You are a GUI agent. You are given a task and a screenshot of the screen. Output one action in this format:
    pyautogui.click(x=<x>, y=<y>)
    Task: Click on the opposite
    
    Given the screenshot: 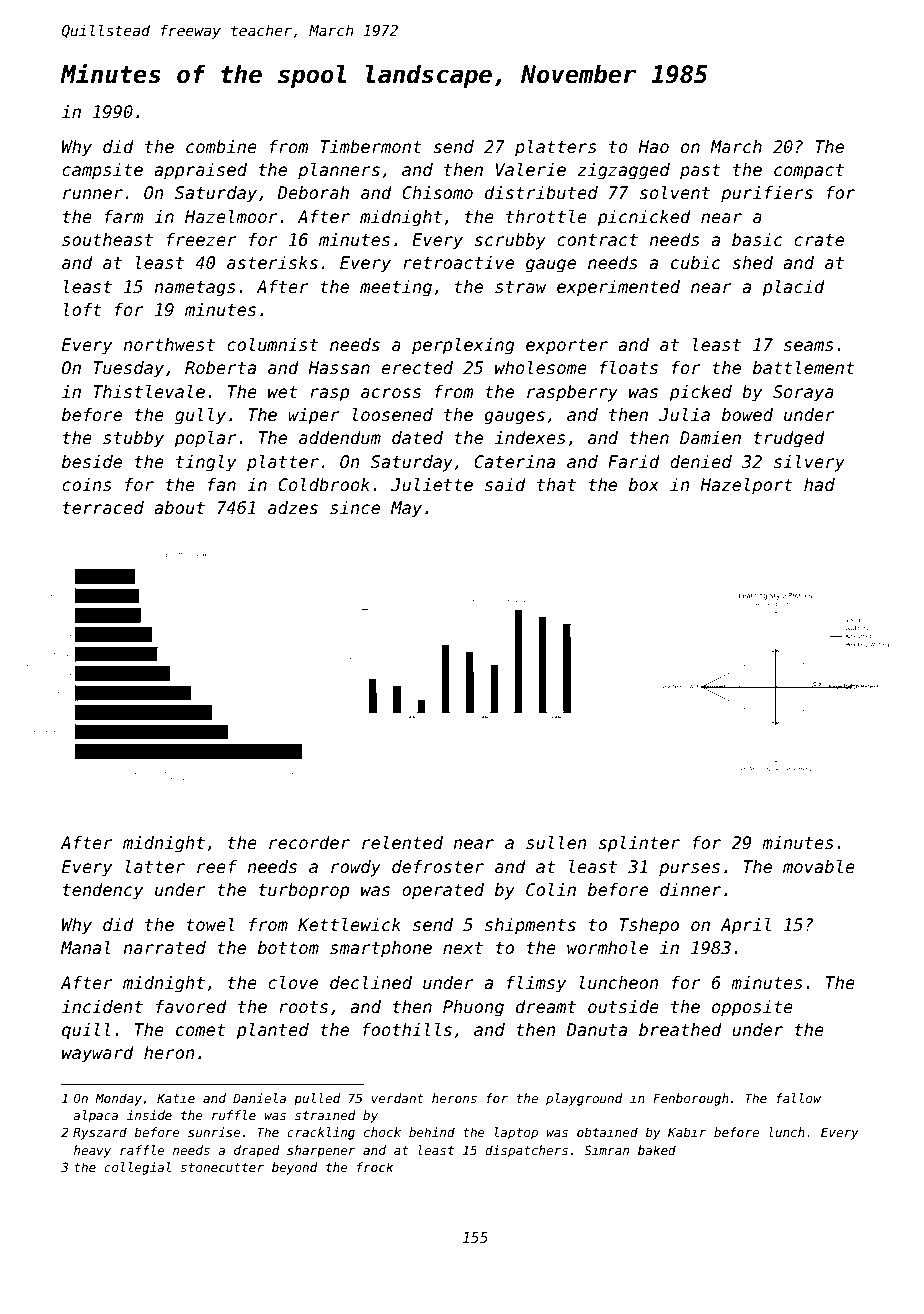 What is the action you would take?
    pyautogui.click(x=752, y=1008)
